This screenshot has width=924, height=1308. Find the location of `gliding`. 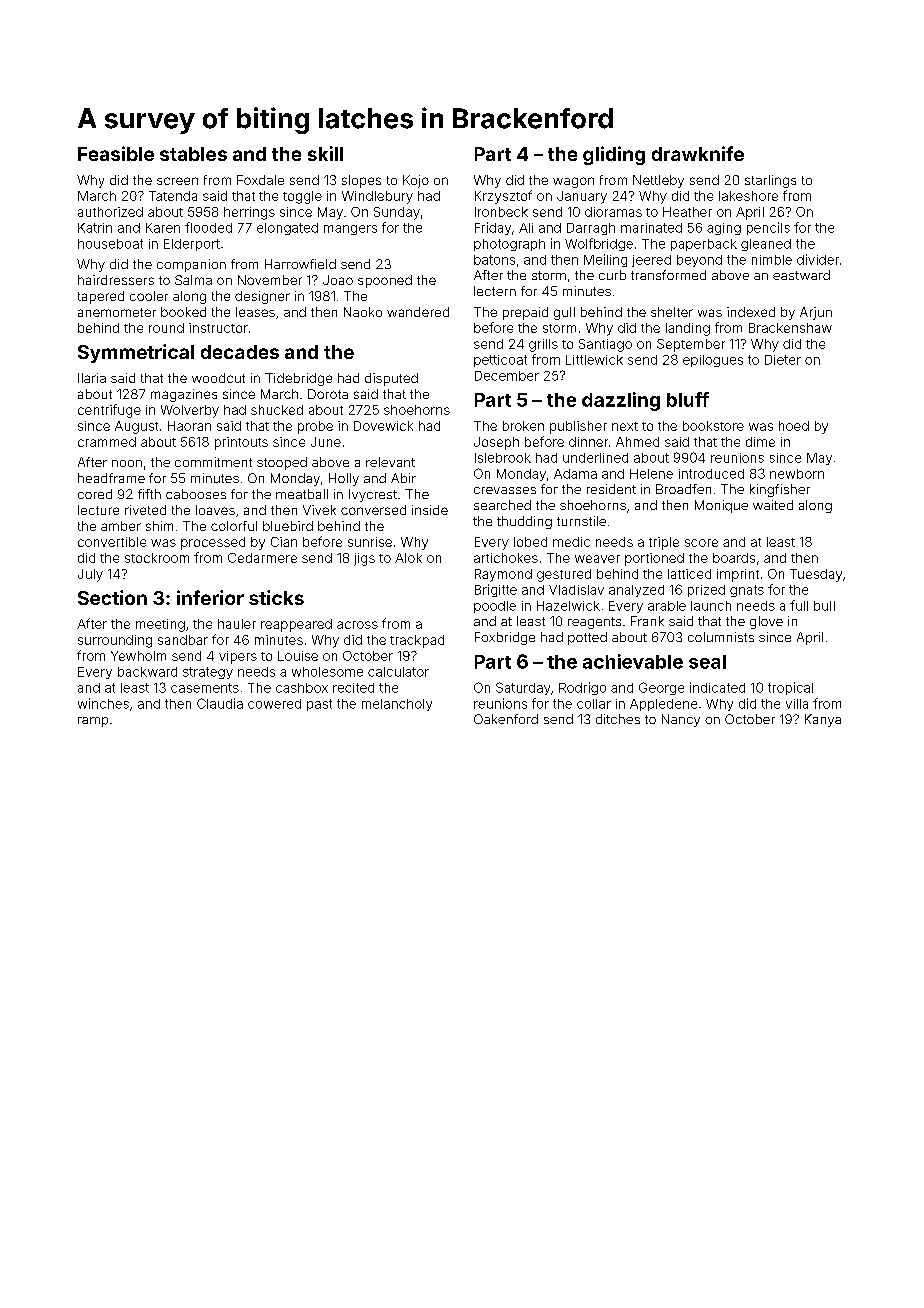

gliding is located at coordinates (614, 155).
